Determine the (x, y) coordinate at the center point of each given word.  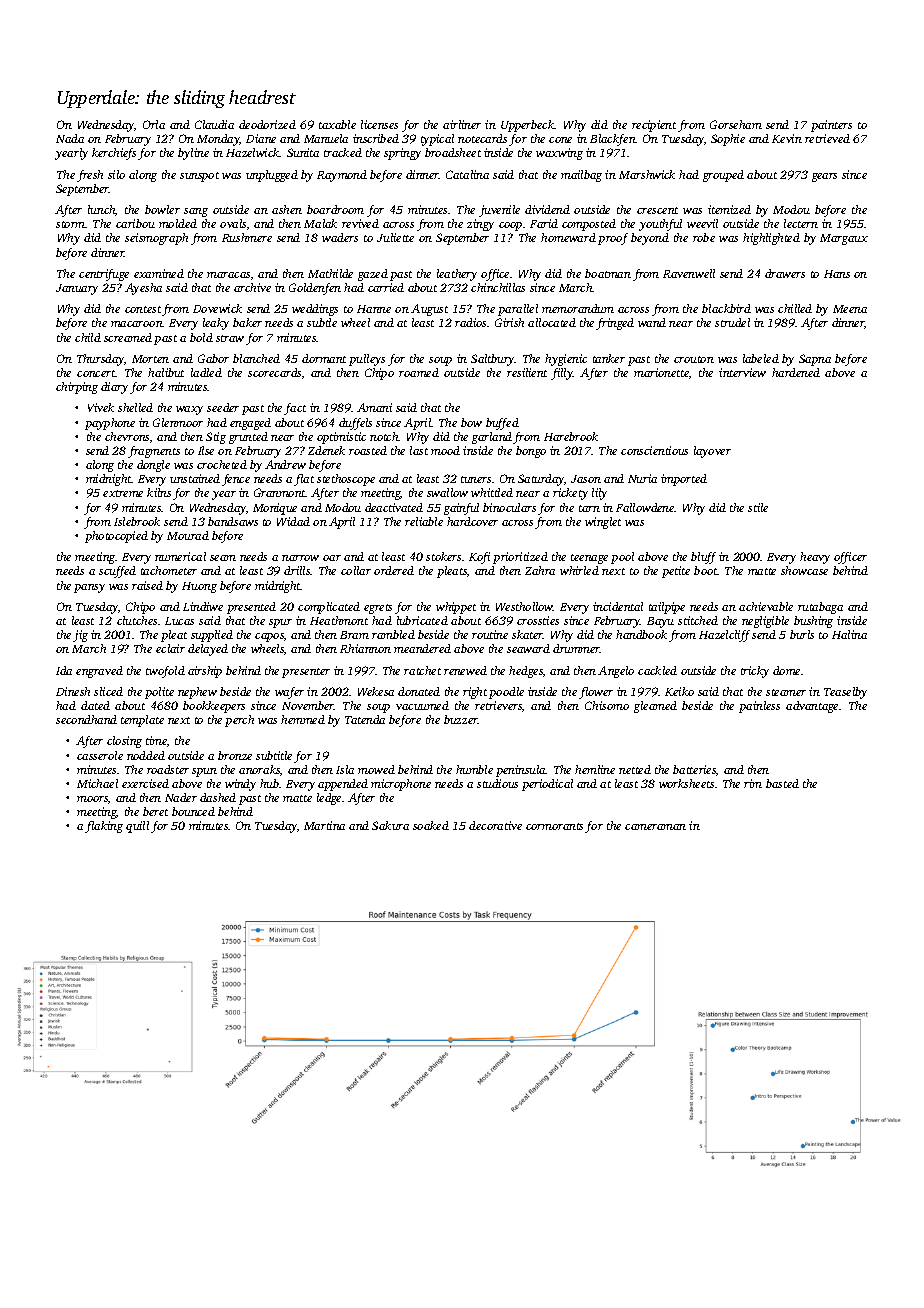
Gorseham (736, 124)
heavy (815, 558)
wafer (289, 693)
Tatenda (365, 719)
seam (223, 558)
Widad (293, 521)
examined (159, 273)
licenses (379, 124)
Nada (70, 138)
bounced (193, 811)
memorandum (578, 308)
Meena (850, 309)
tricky (755, 672)
